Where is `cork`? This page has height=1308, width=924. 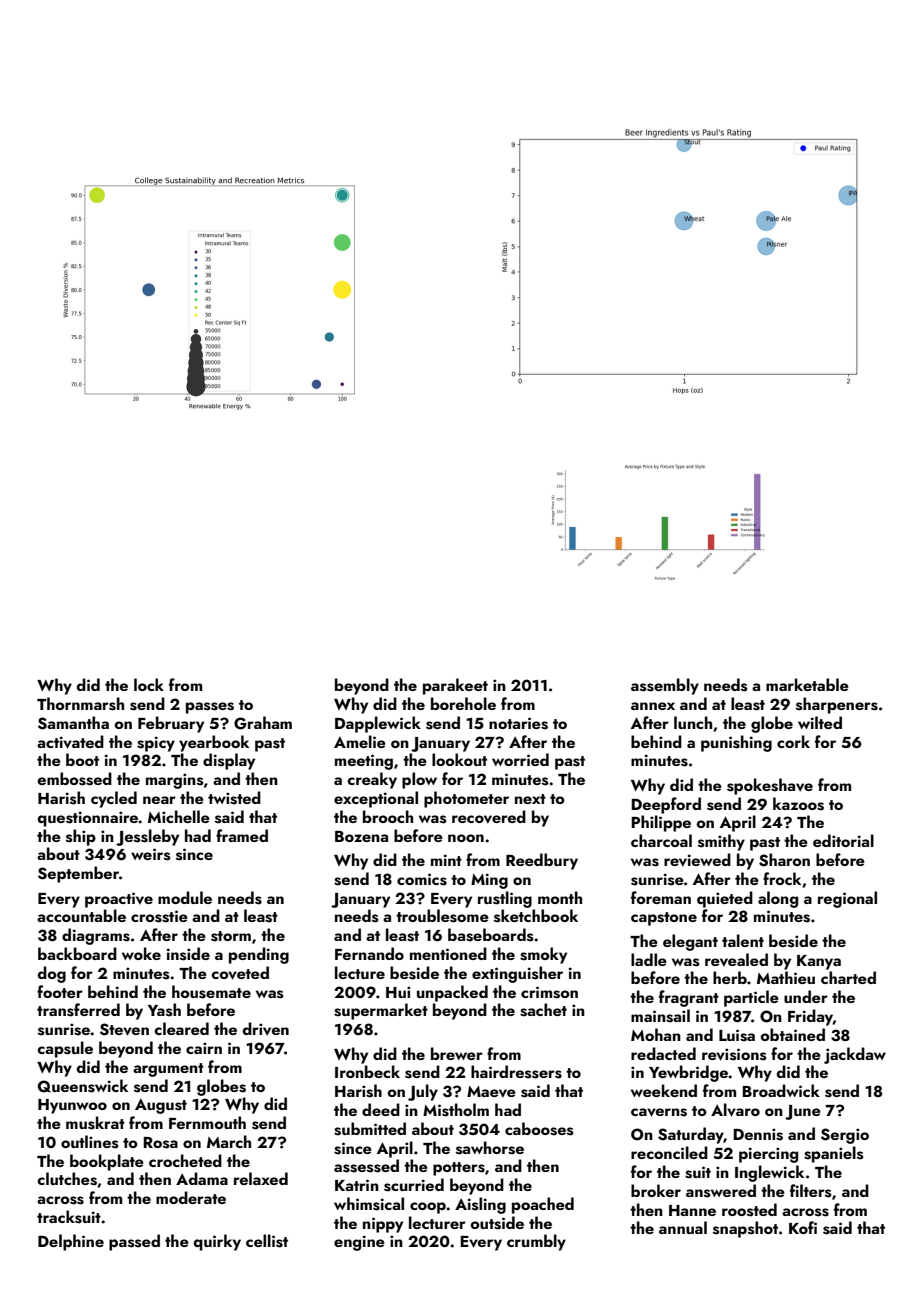
cork is located at coordinates (793, 741).
